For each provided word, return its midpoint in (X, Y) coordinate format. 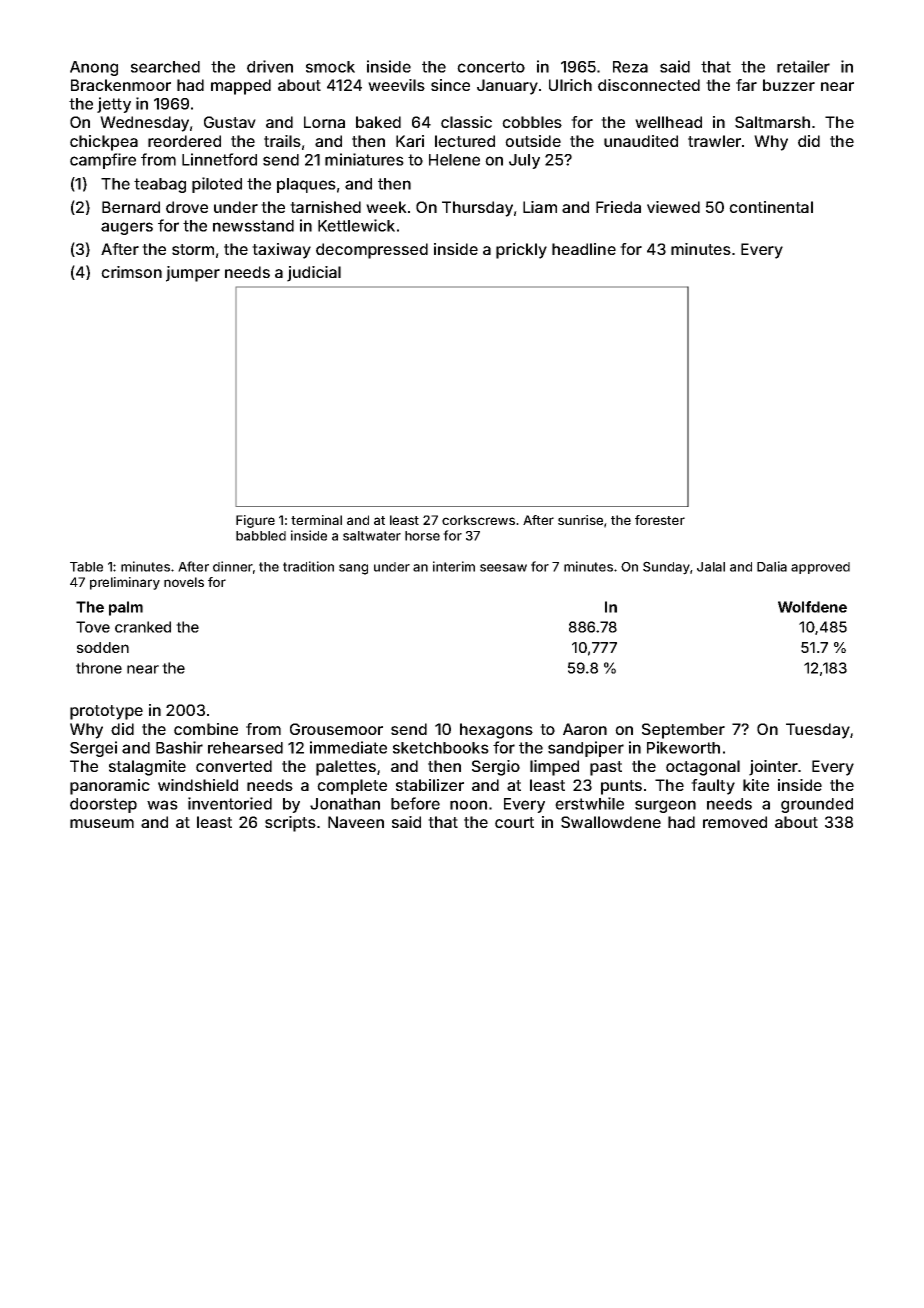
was (162, 805)
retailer (803, 66)
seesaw (503, 568)
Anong (94, 68)
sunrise (580, 520)
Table (86, 567)
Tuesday (818, 731)
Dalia (772, 566)
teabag (160, 185)
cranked (143, 627)
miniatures (364, 159)
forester (660, 520)
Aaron (585, 729)
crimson (131, 272)
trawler (714, 141)
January (507, 87)
